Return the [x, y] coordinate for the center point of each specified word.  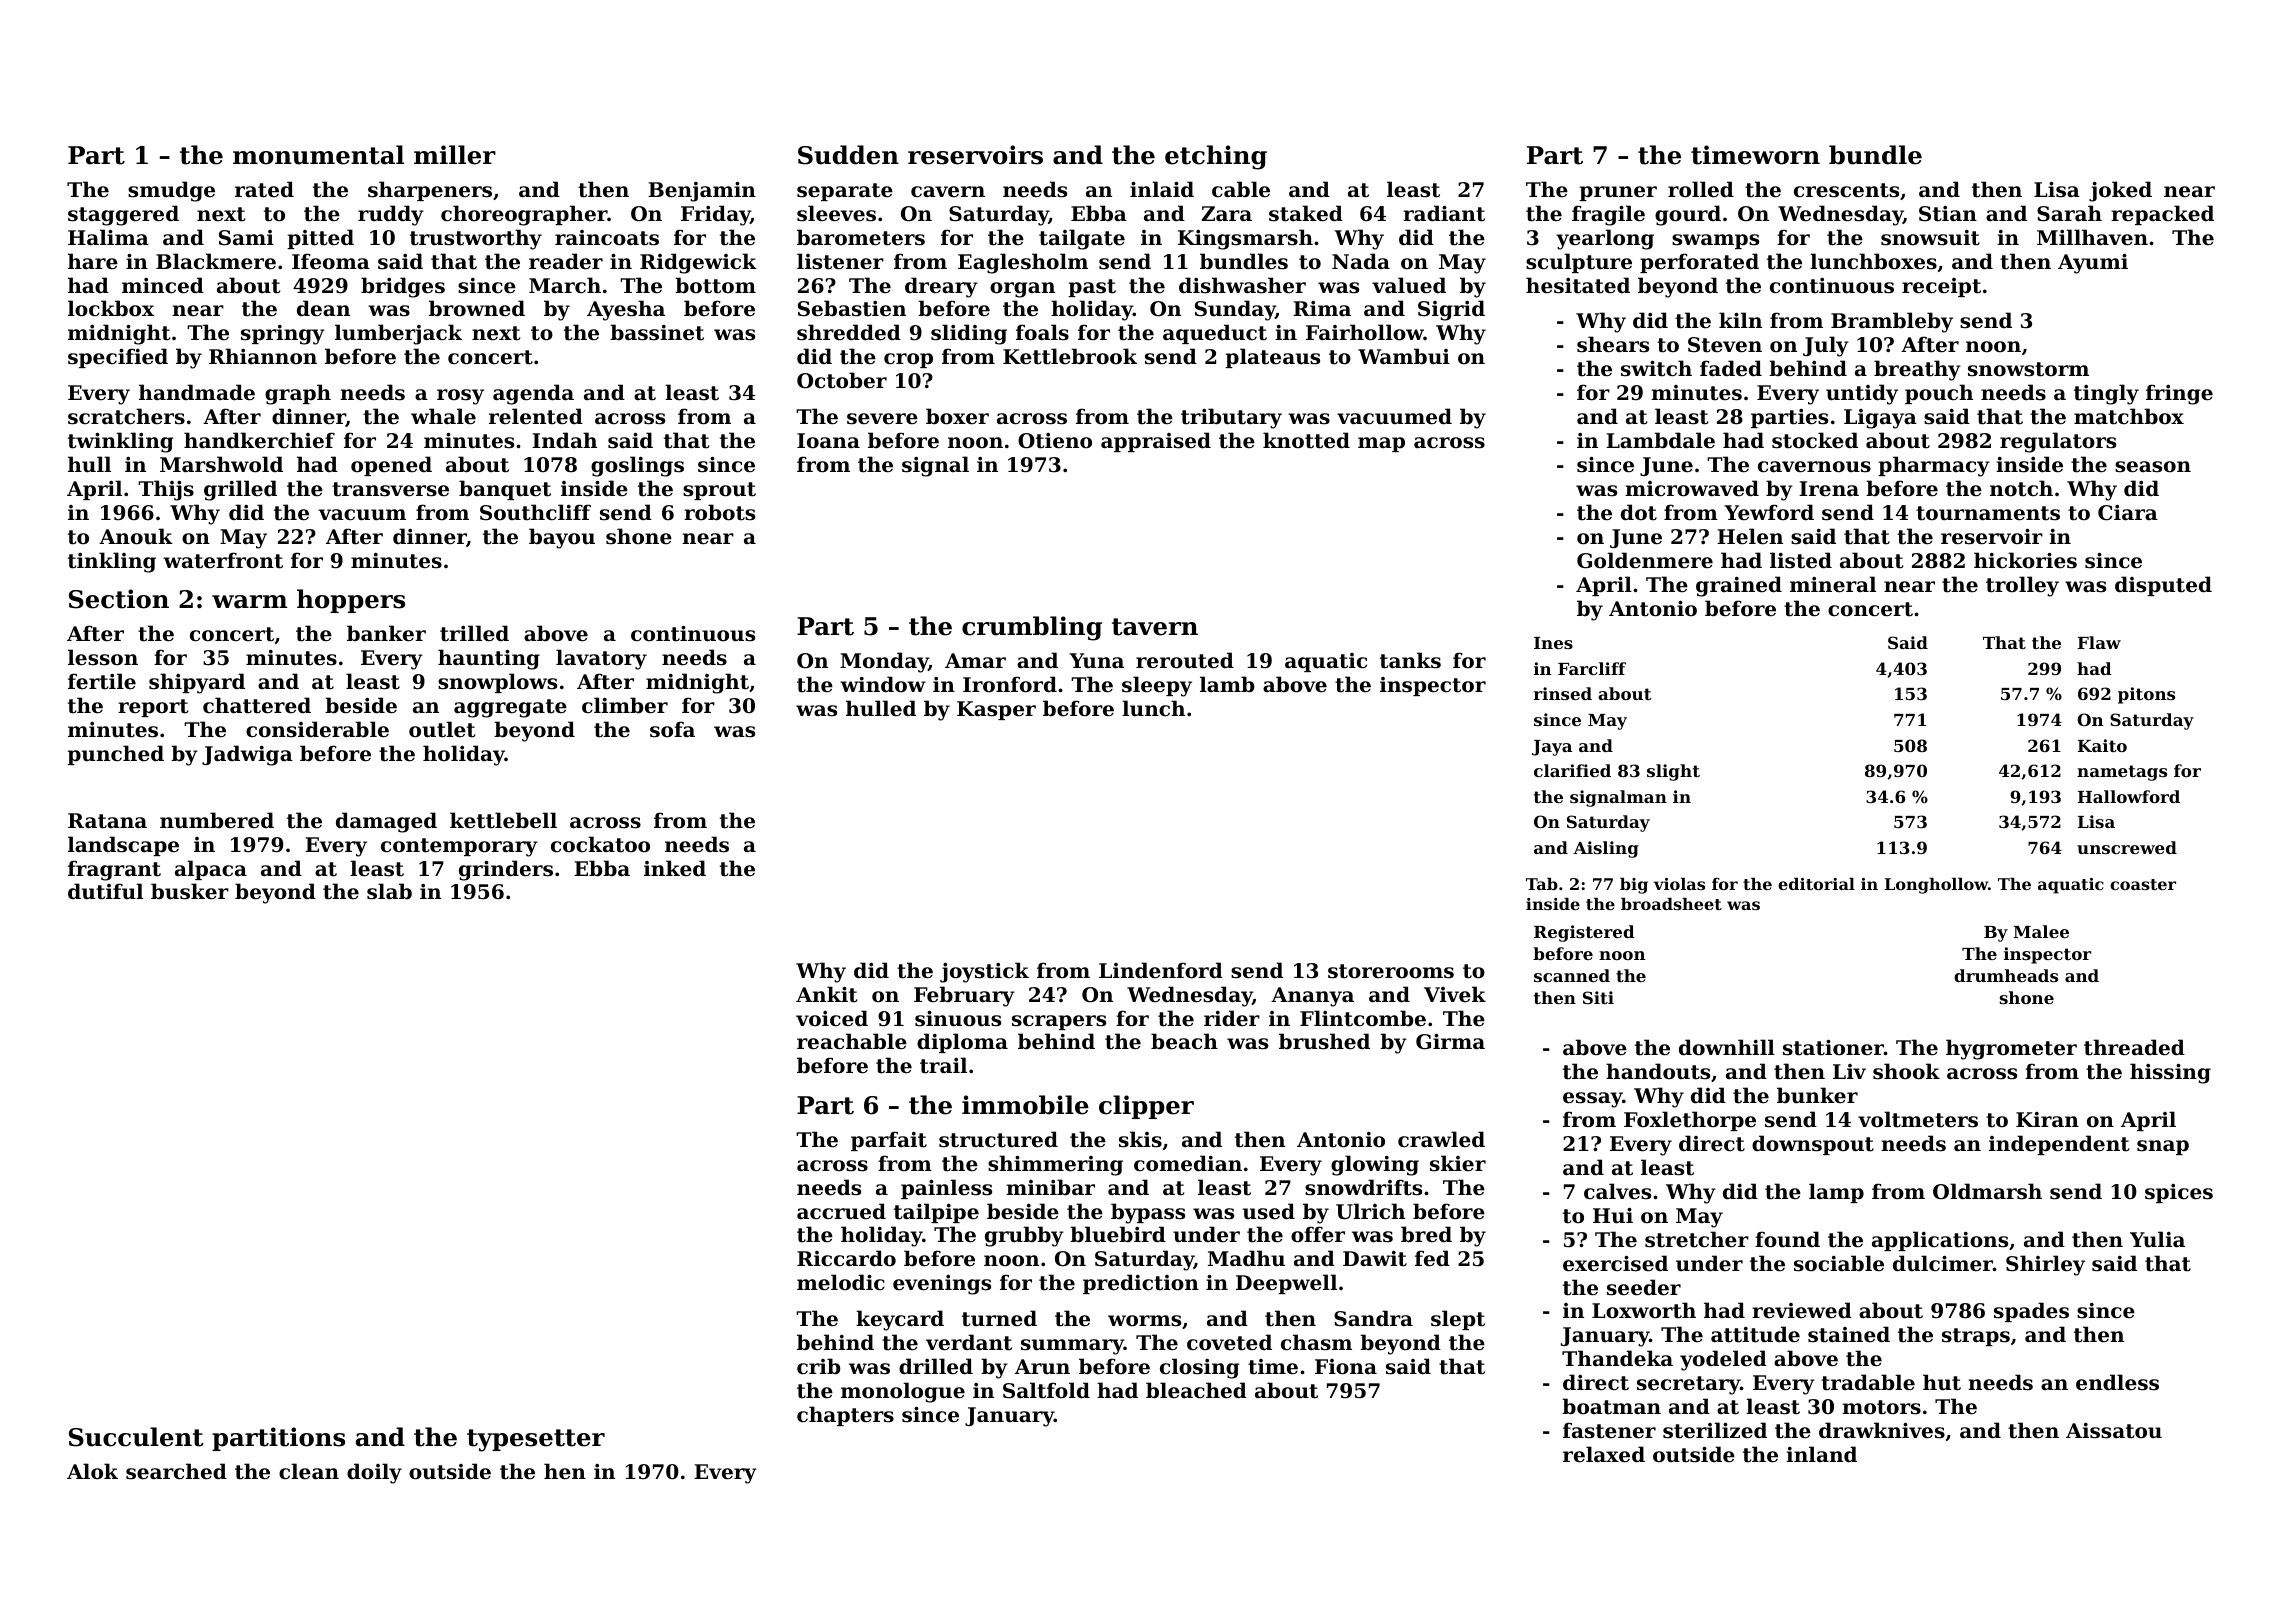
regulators [2058, 442]
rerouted [1185, 660]
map [1381, 444]
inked [675, 868]
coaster [2143, 884]
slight [1673, 772]
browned [477, 308]
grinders [506, 870]
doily [374, 1473]
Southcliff [535, 512]
